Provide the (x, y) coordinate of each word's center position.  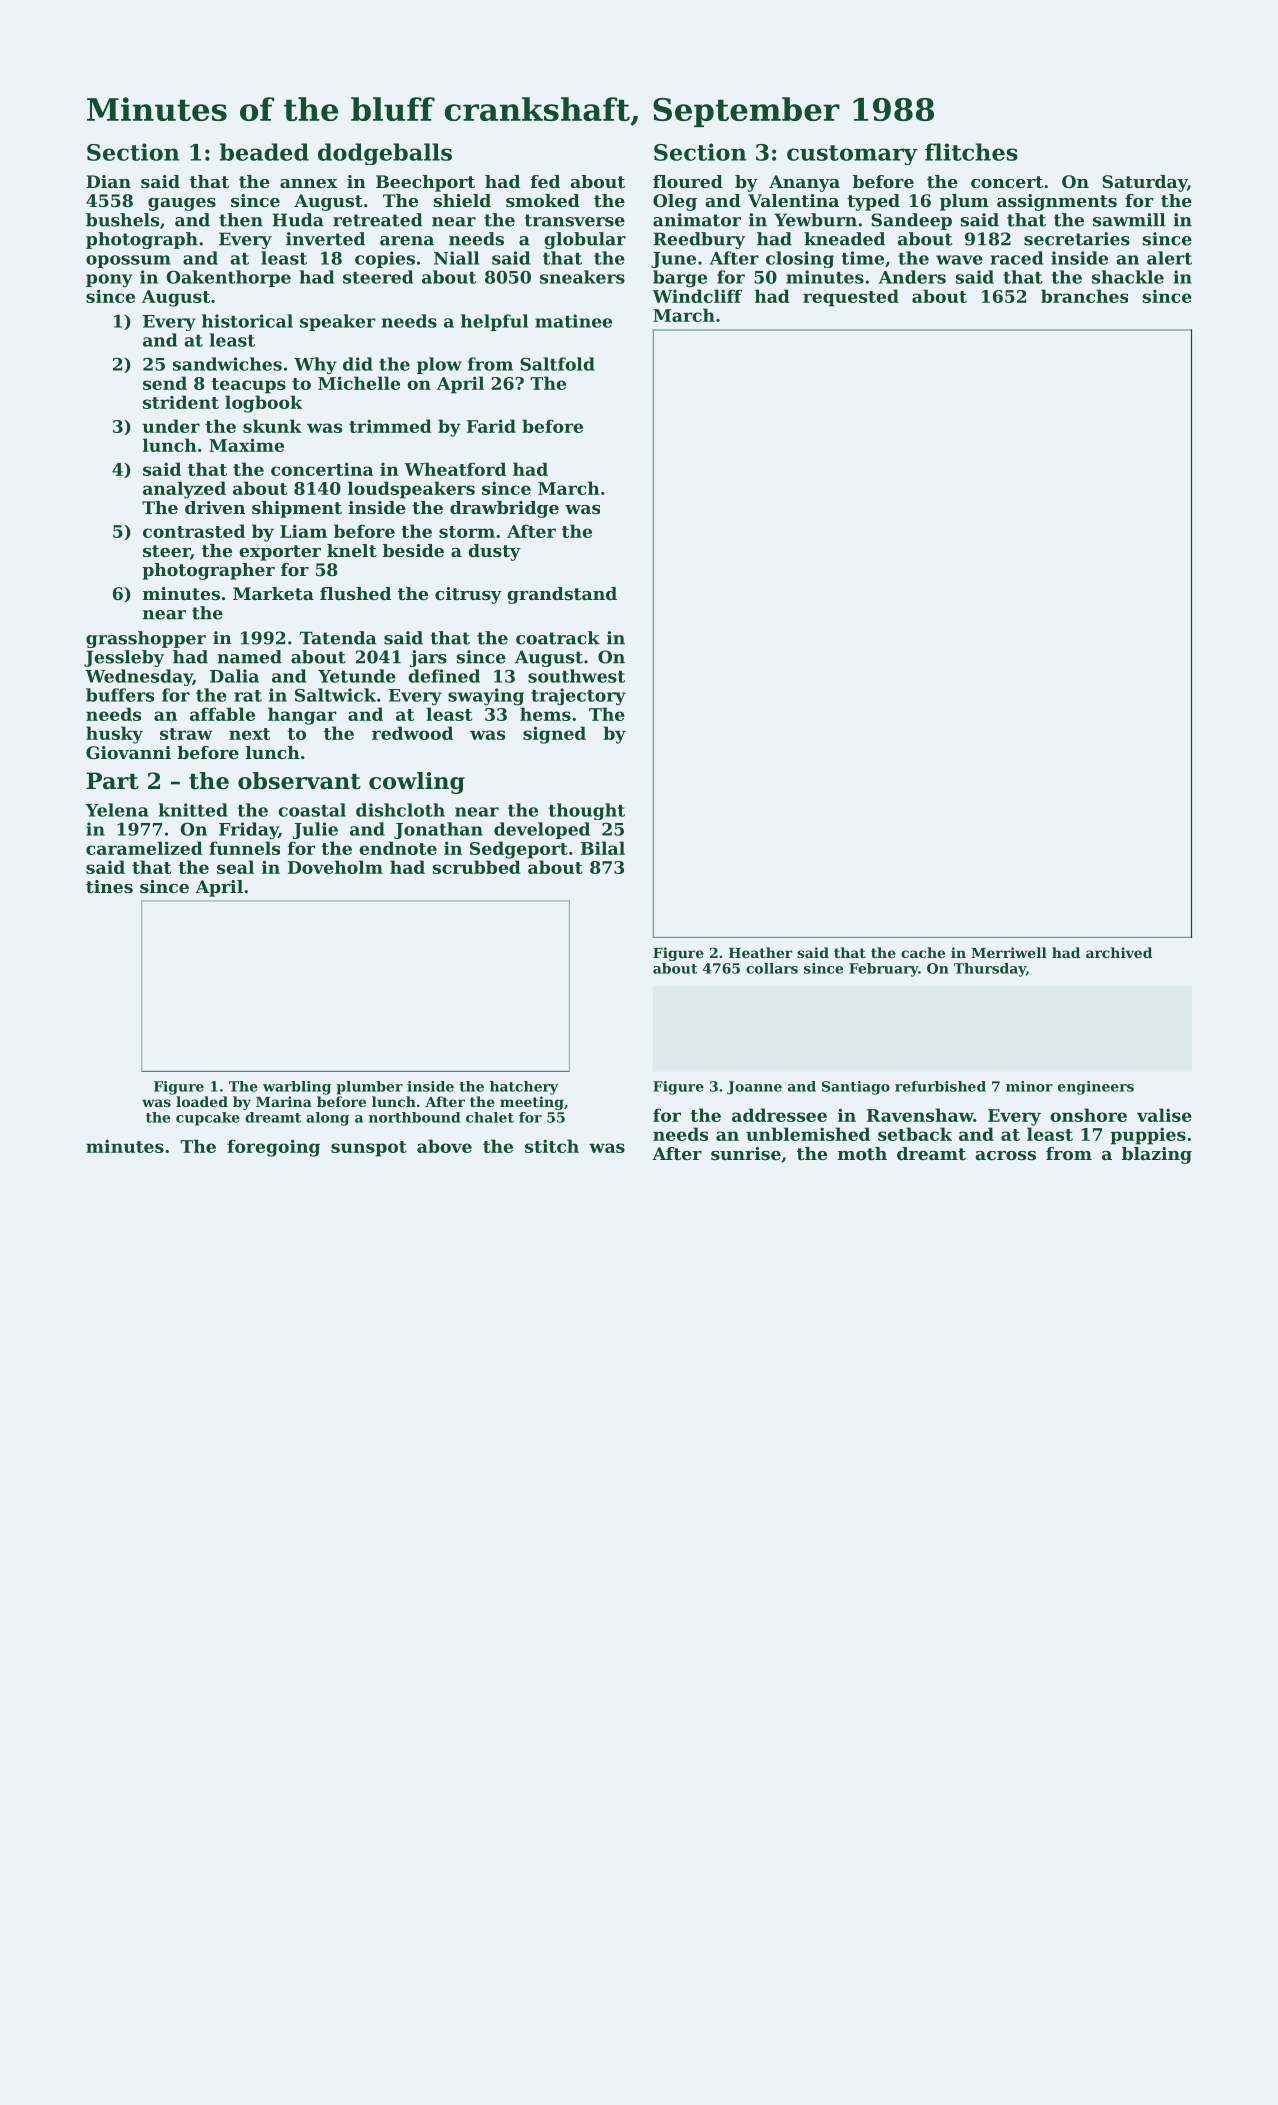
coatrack (558, 638)
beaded (264, 152)
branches (1084, 296)
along (327, 1119)
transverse (575, 220)
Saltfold (557, 364)
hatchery (524, 1088)
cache (923, 952)
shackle (1128, 277)
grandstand (562, 595)
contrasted (194, 531)
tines (109, 886)
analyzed (184, 490)
